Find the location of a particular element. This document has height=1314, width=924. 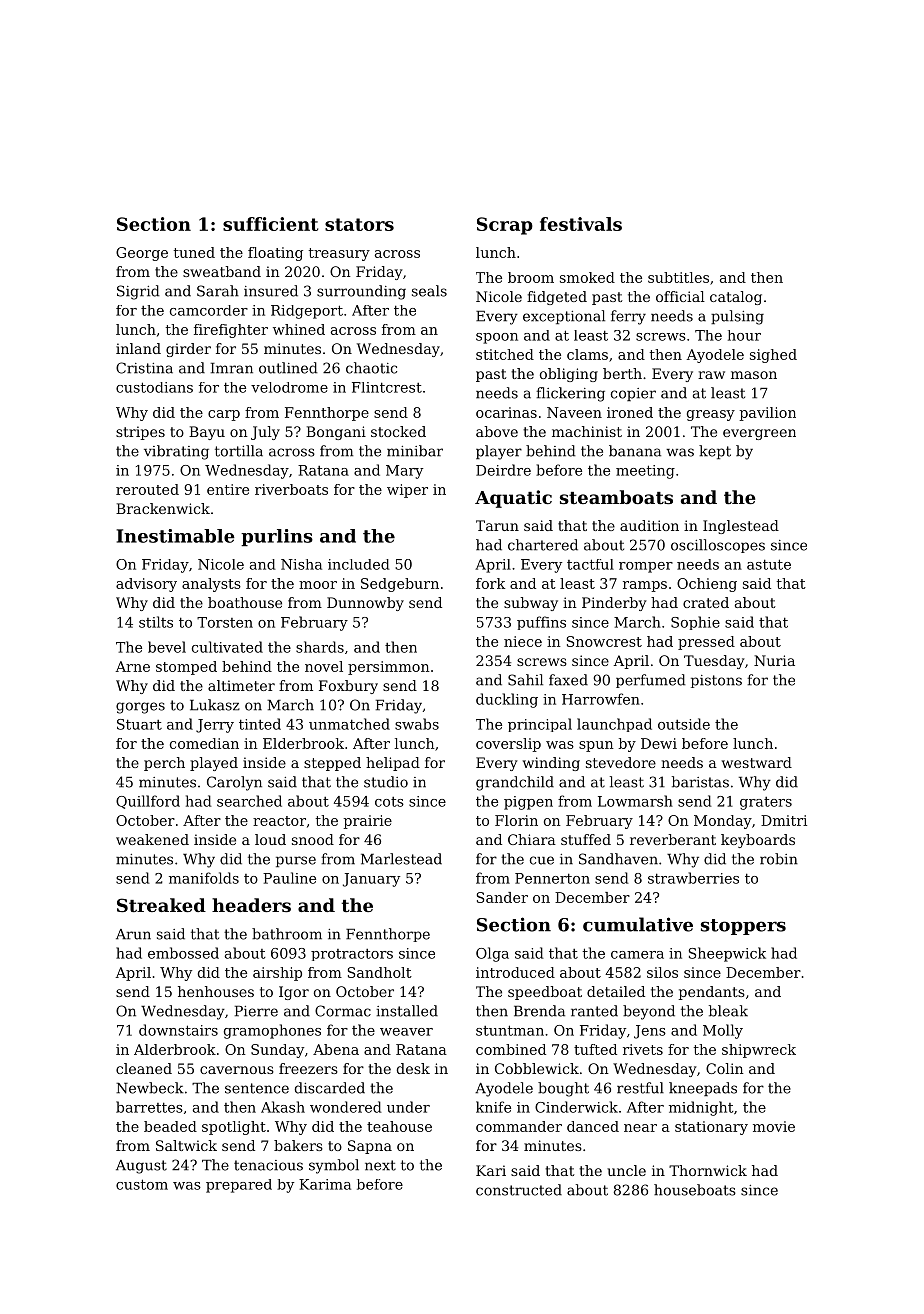

Cormac is located at coordinates (343, 1011).
